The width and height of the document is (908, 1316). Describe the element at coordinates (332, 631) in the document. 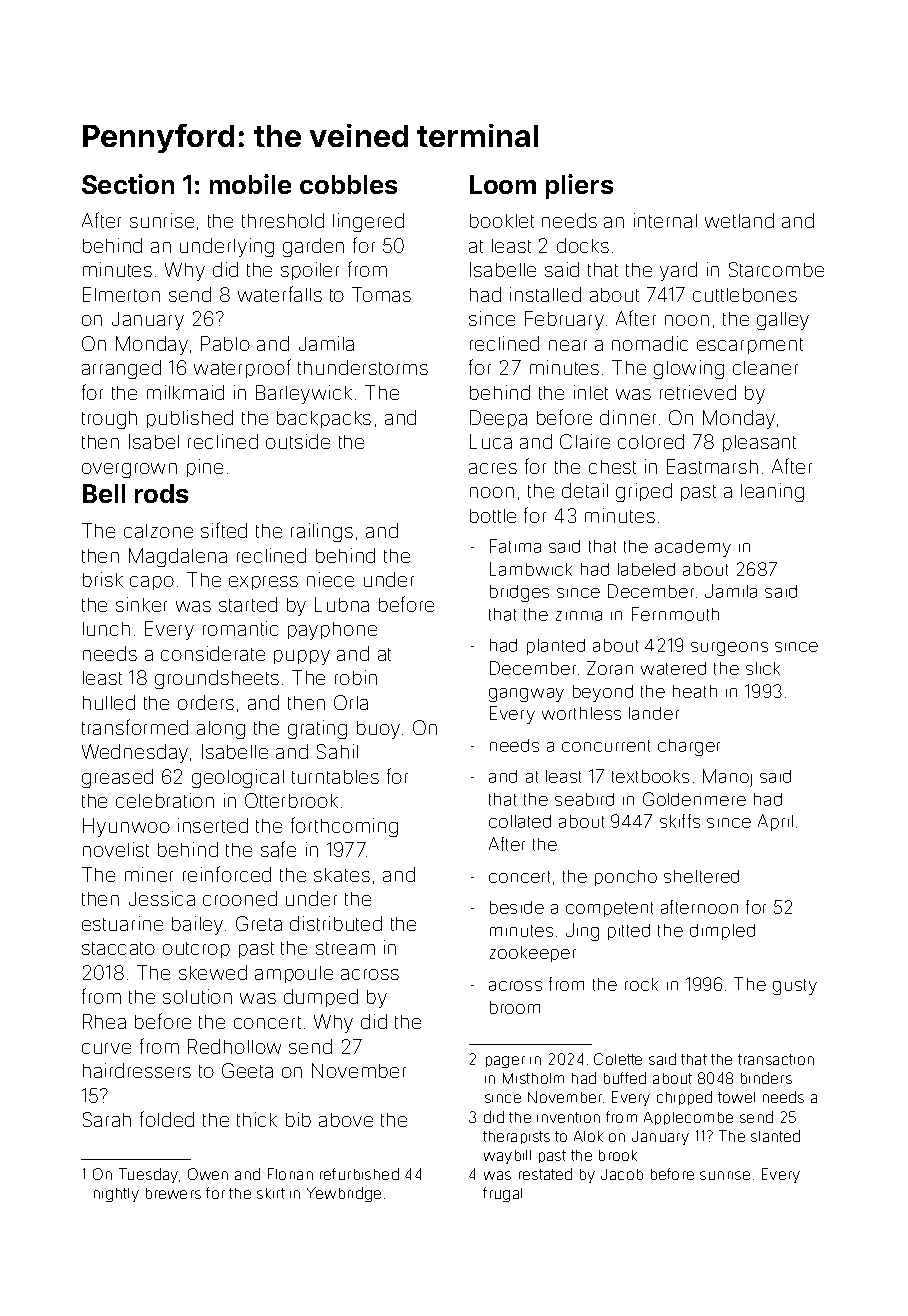

I see `payphone` at that location.
